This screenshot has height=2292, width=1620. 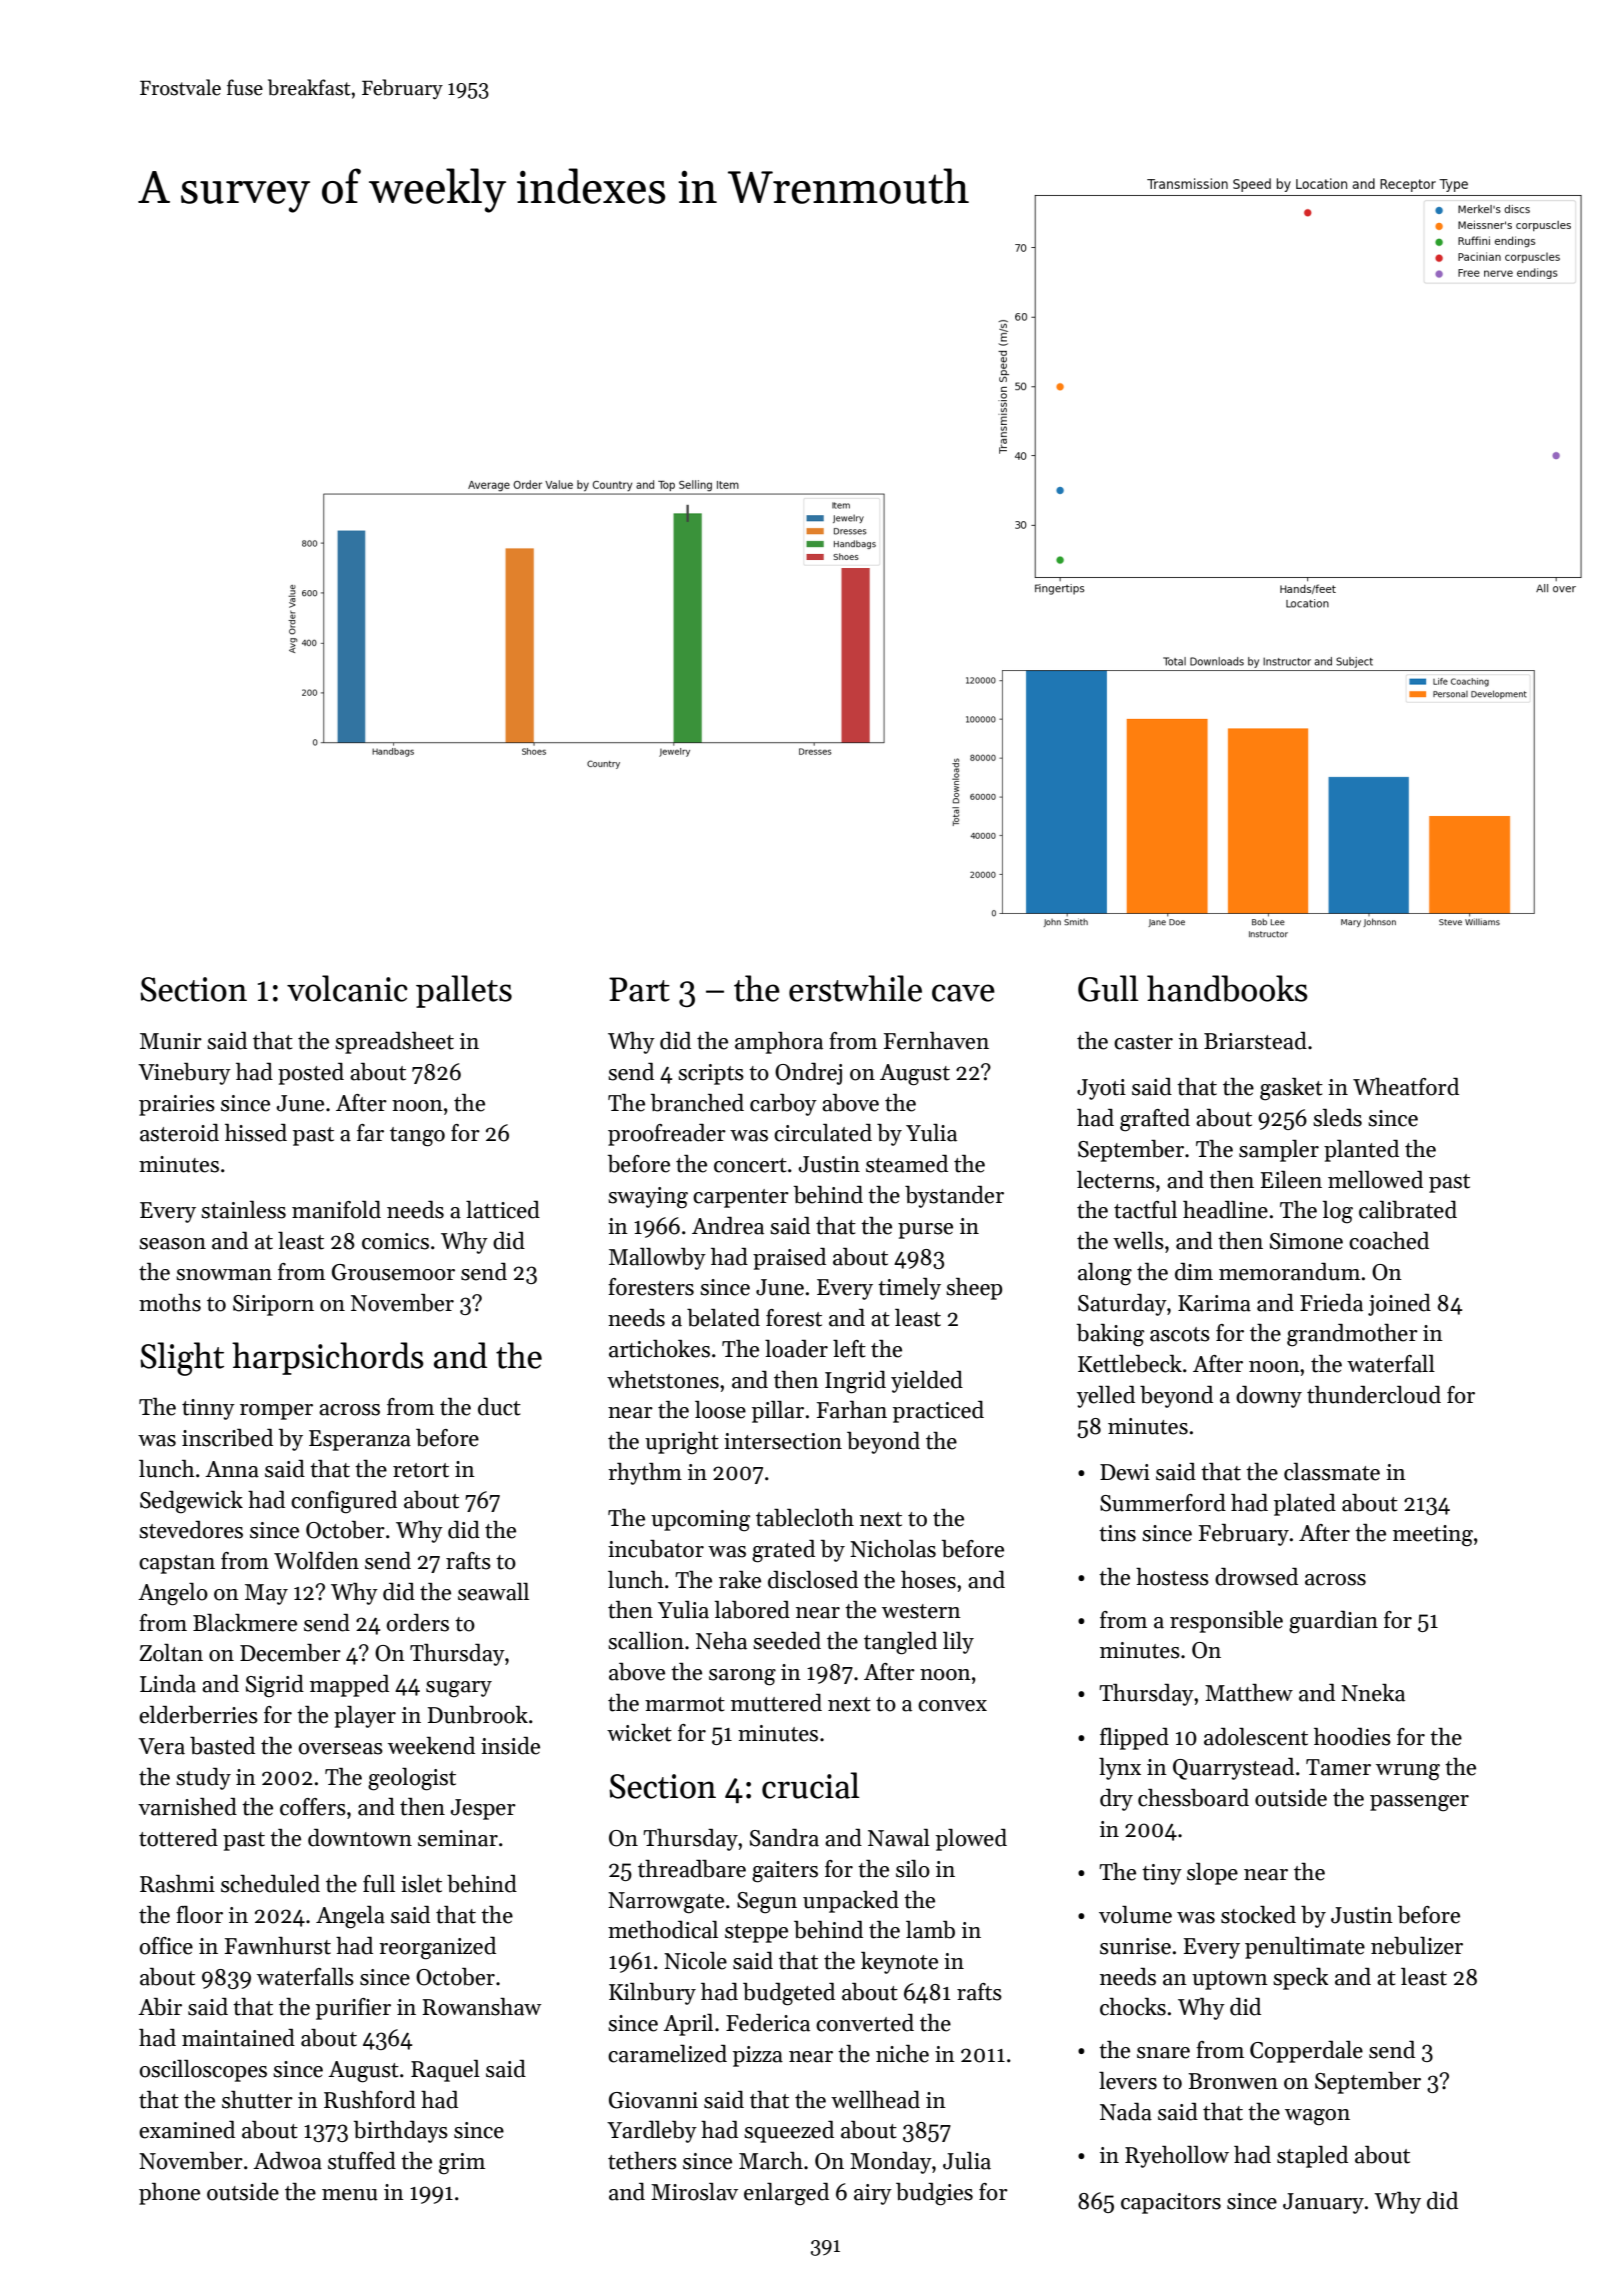 I want to click on budgies, so click(x=934, y=2194).
